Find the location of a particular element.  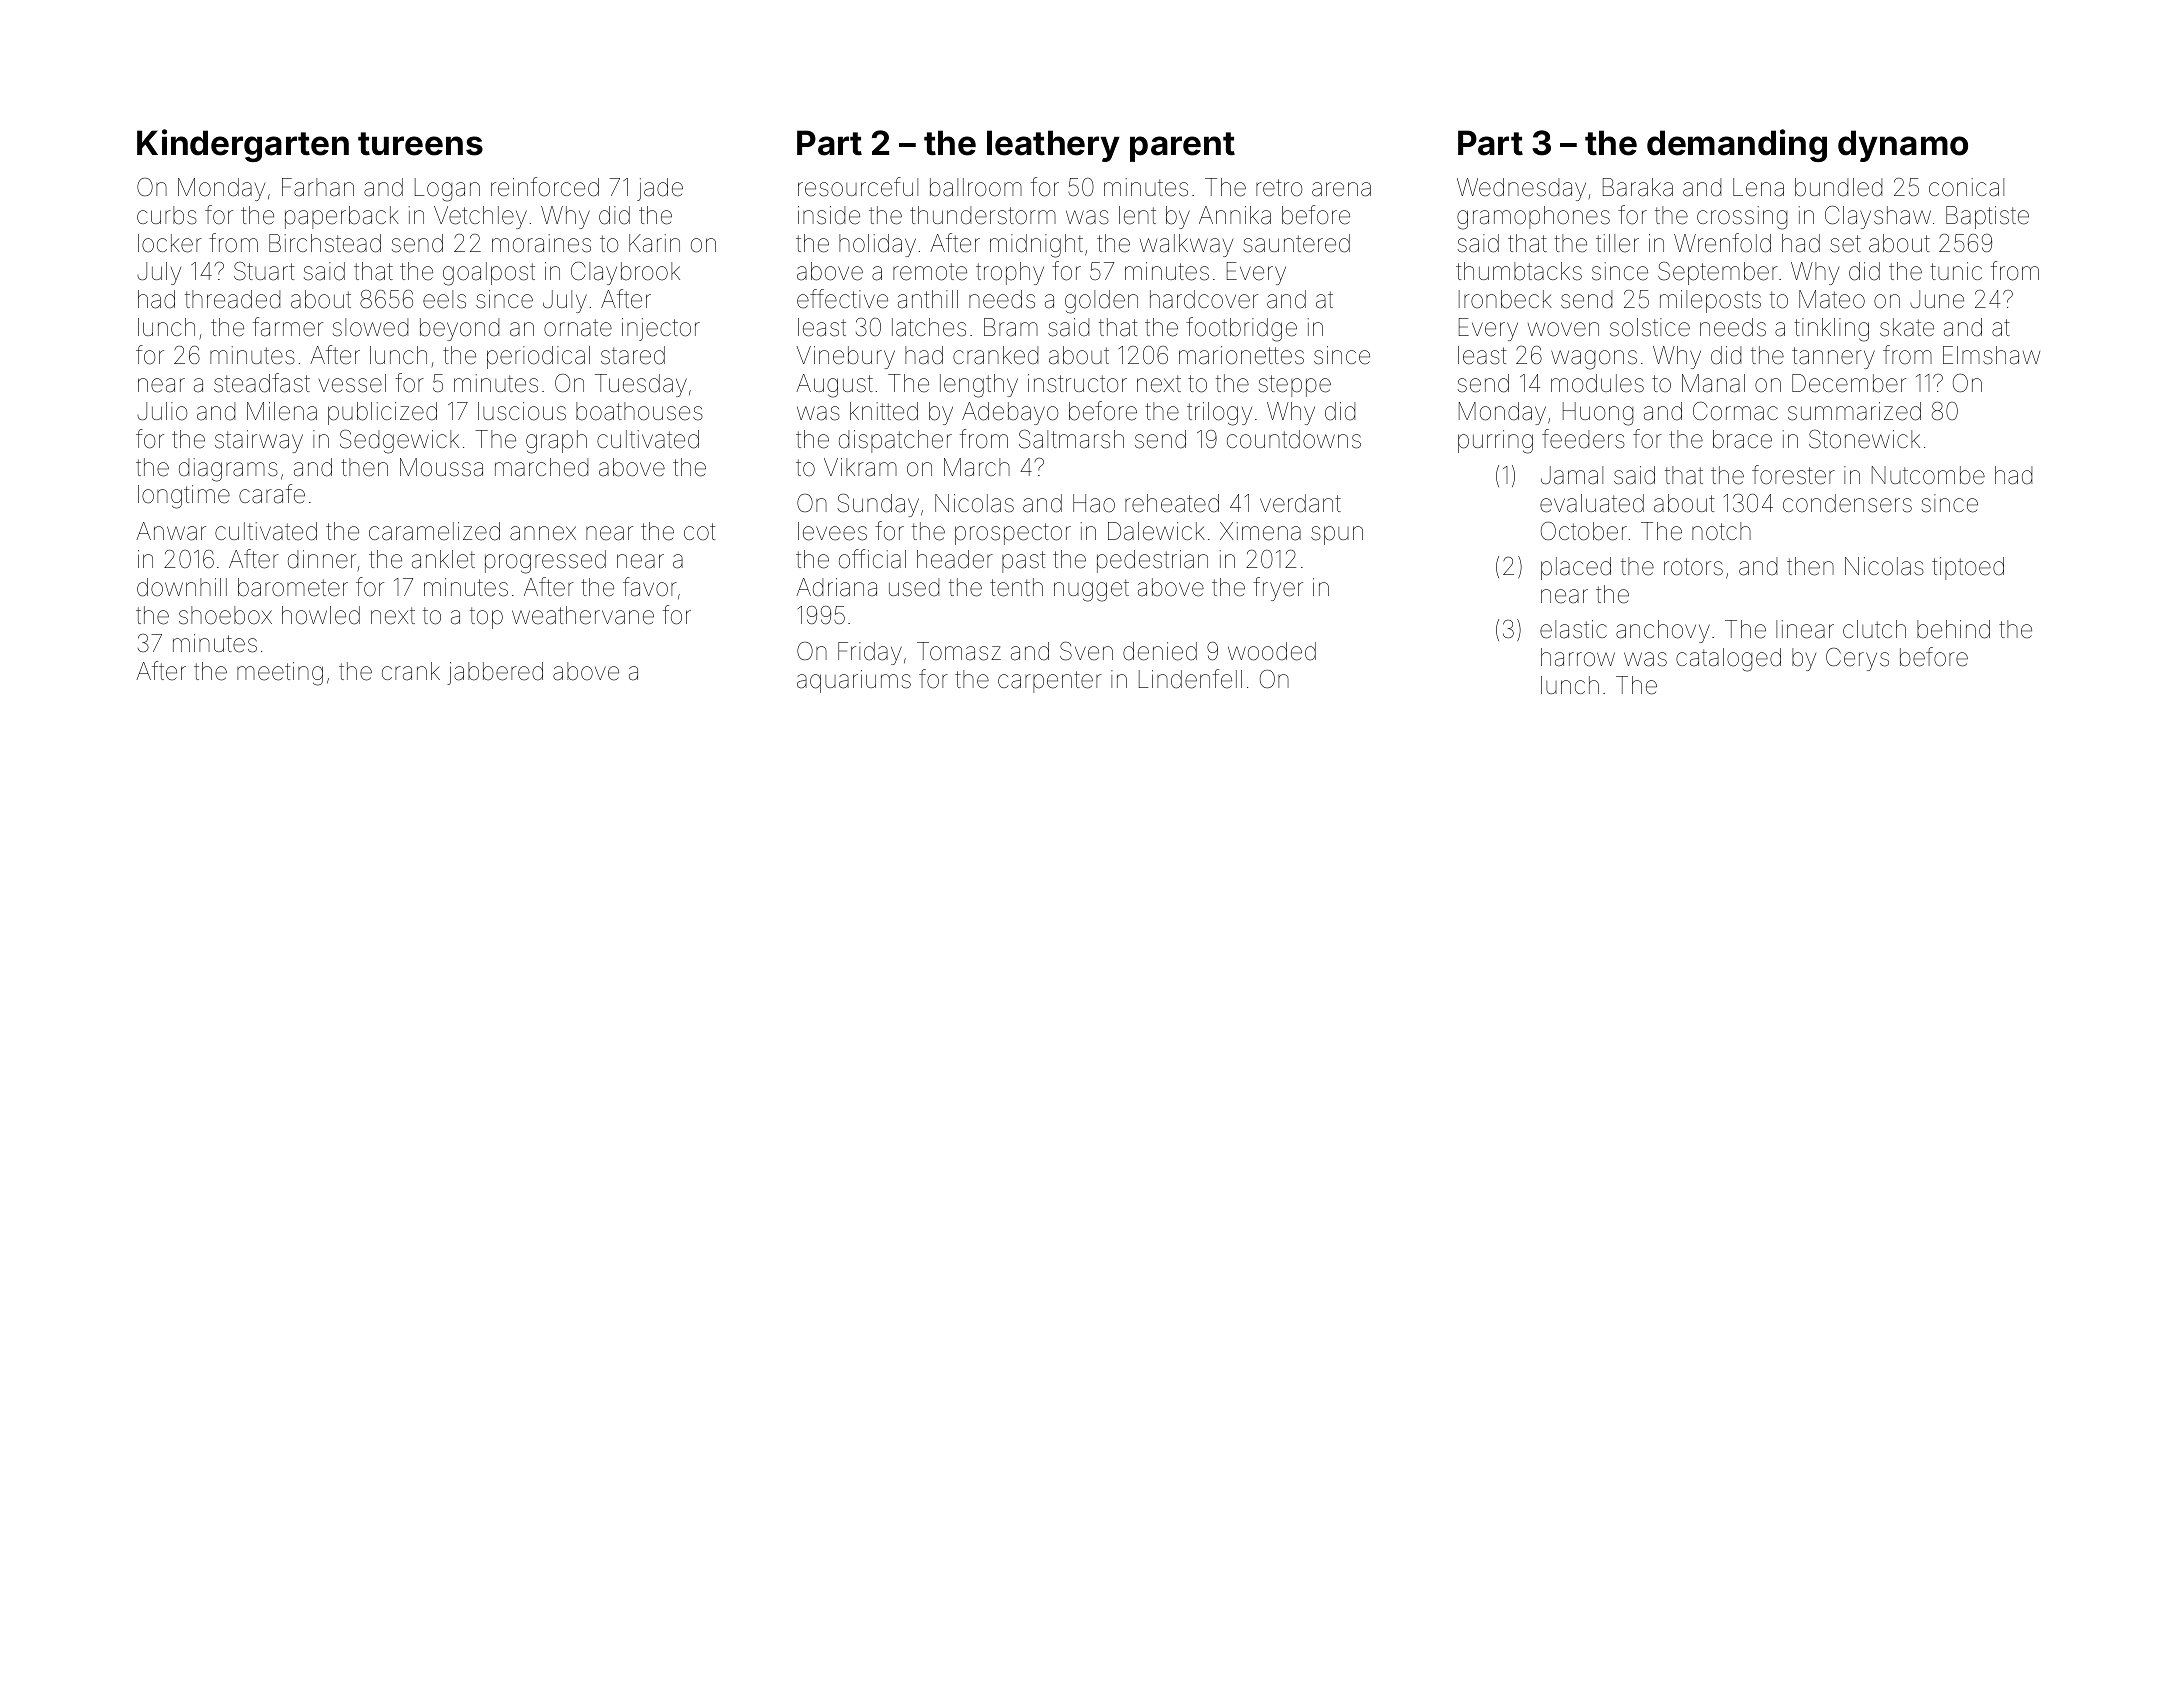

countdowns is located at coordinates (1294, 439).
